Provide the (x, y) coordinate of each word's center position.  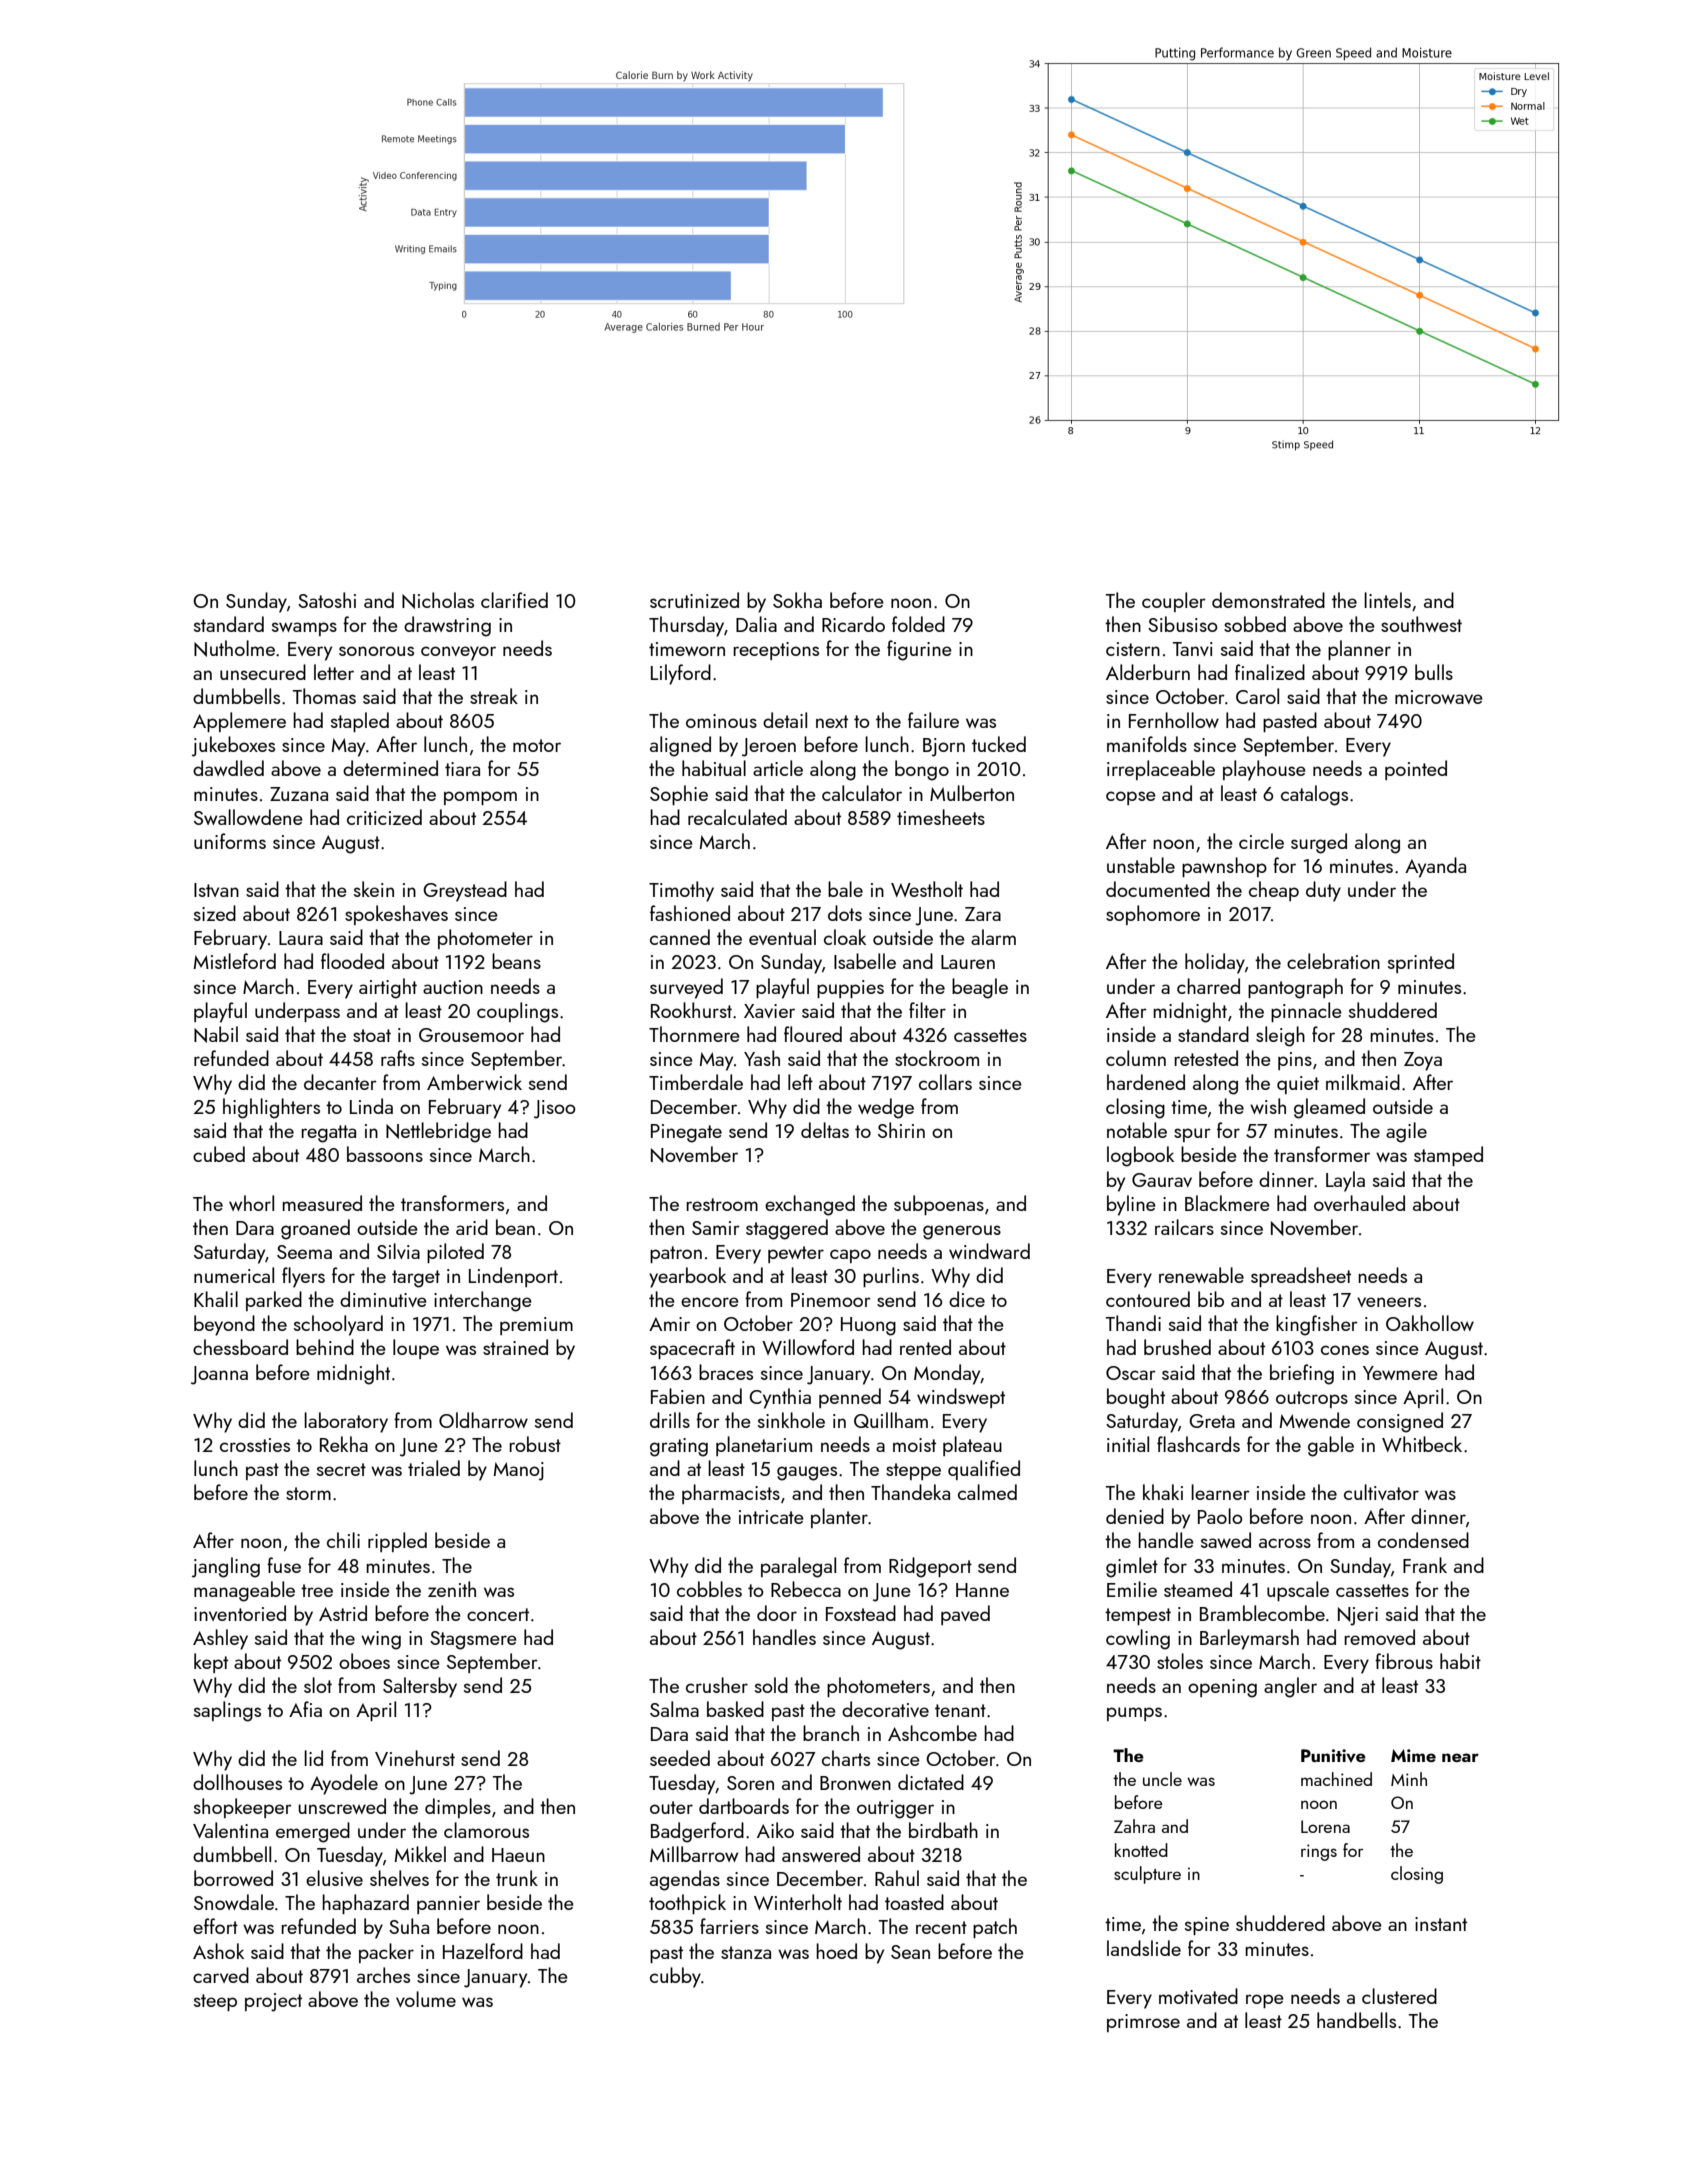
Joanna (219, 1375)
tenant (960, 1710)
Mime (1413, 1755)
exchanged (810, 1205)
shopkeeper (243, 1808)
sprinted (1421, 963)
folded (918, 624)
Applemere (239, 722)
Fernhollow (1174, 720)
